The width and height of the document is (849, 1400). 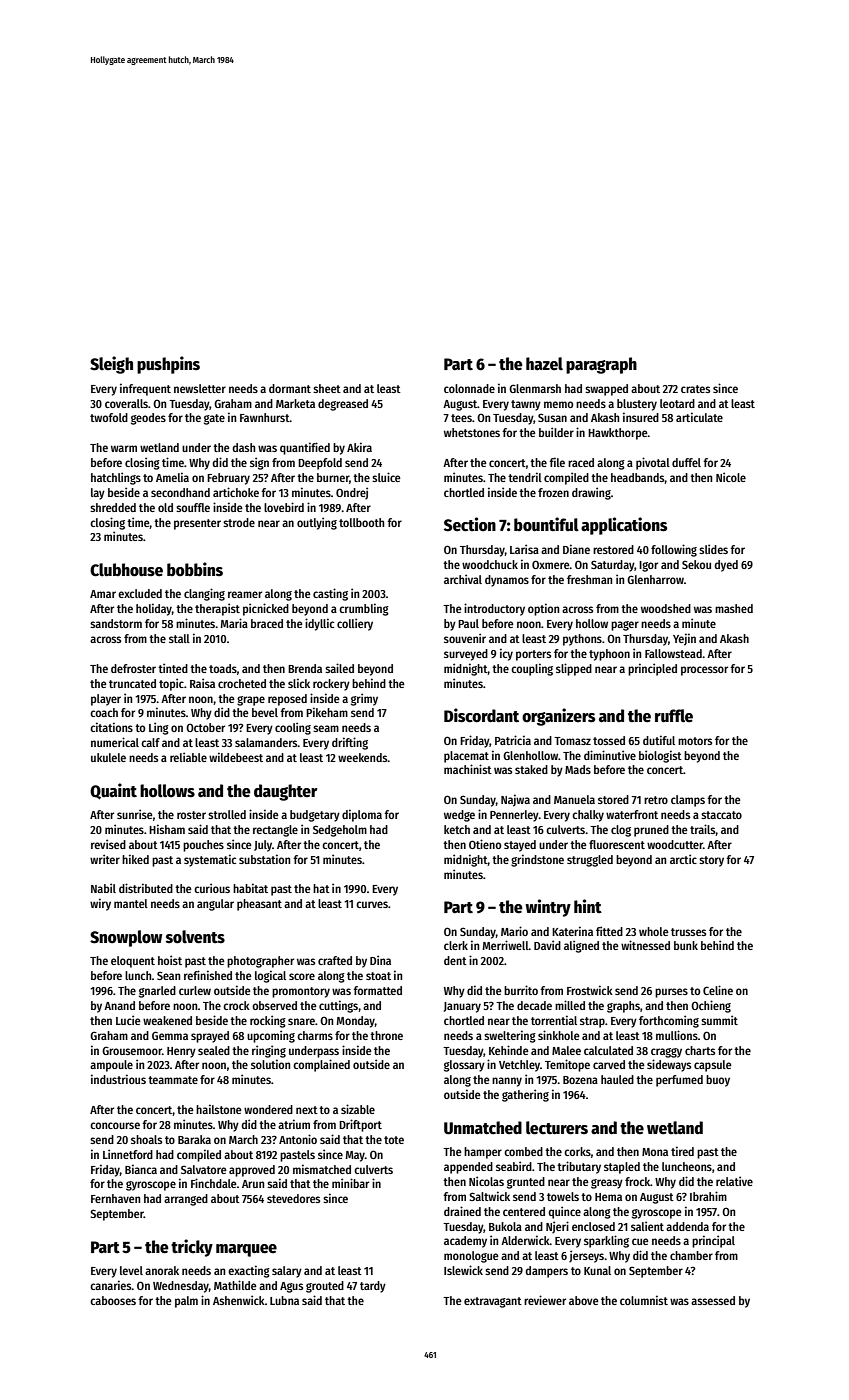 What do you see at coordinates (343, 405) in the document?
I see `degreased` at bounding box center [343, 405].
